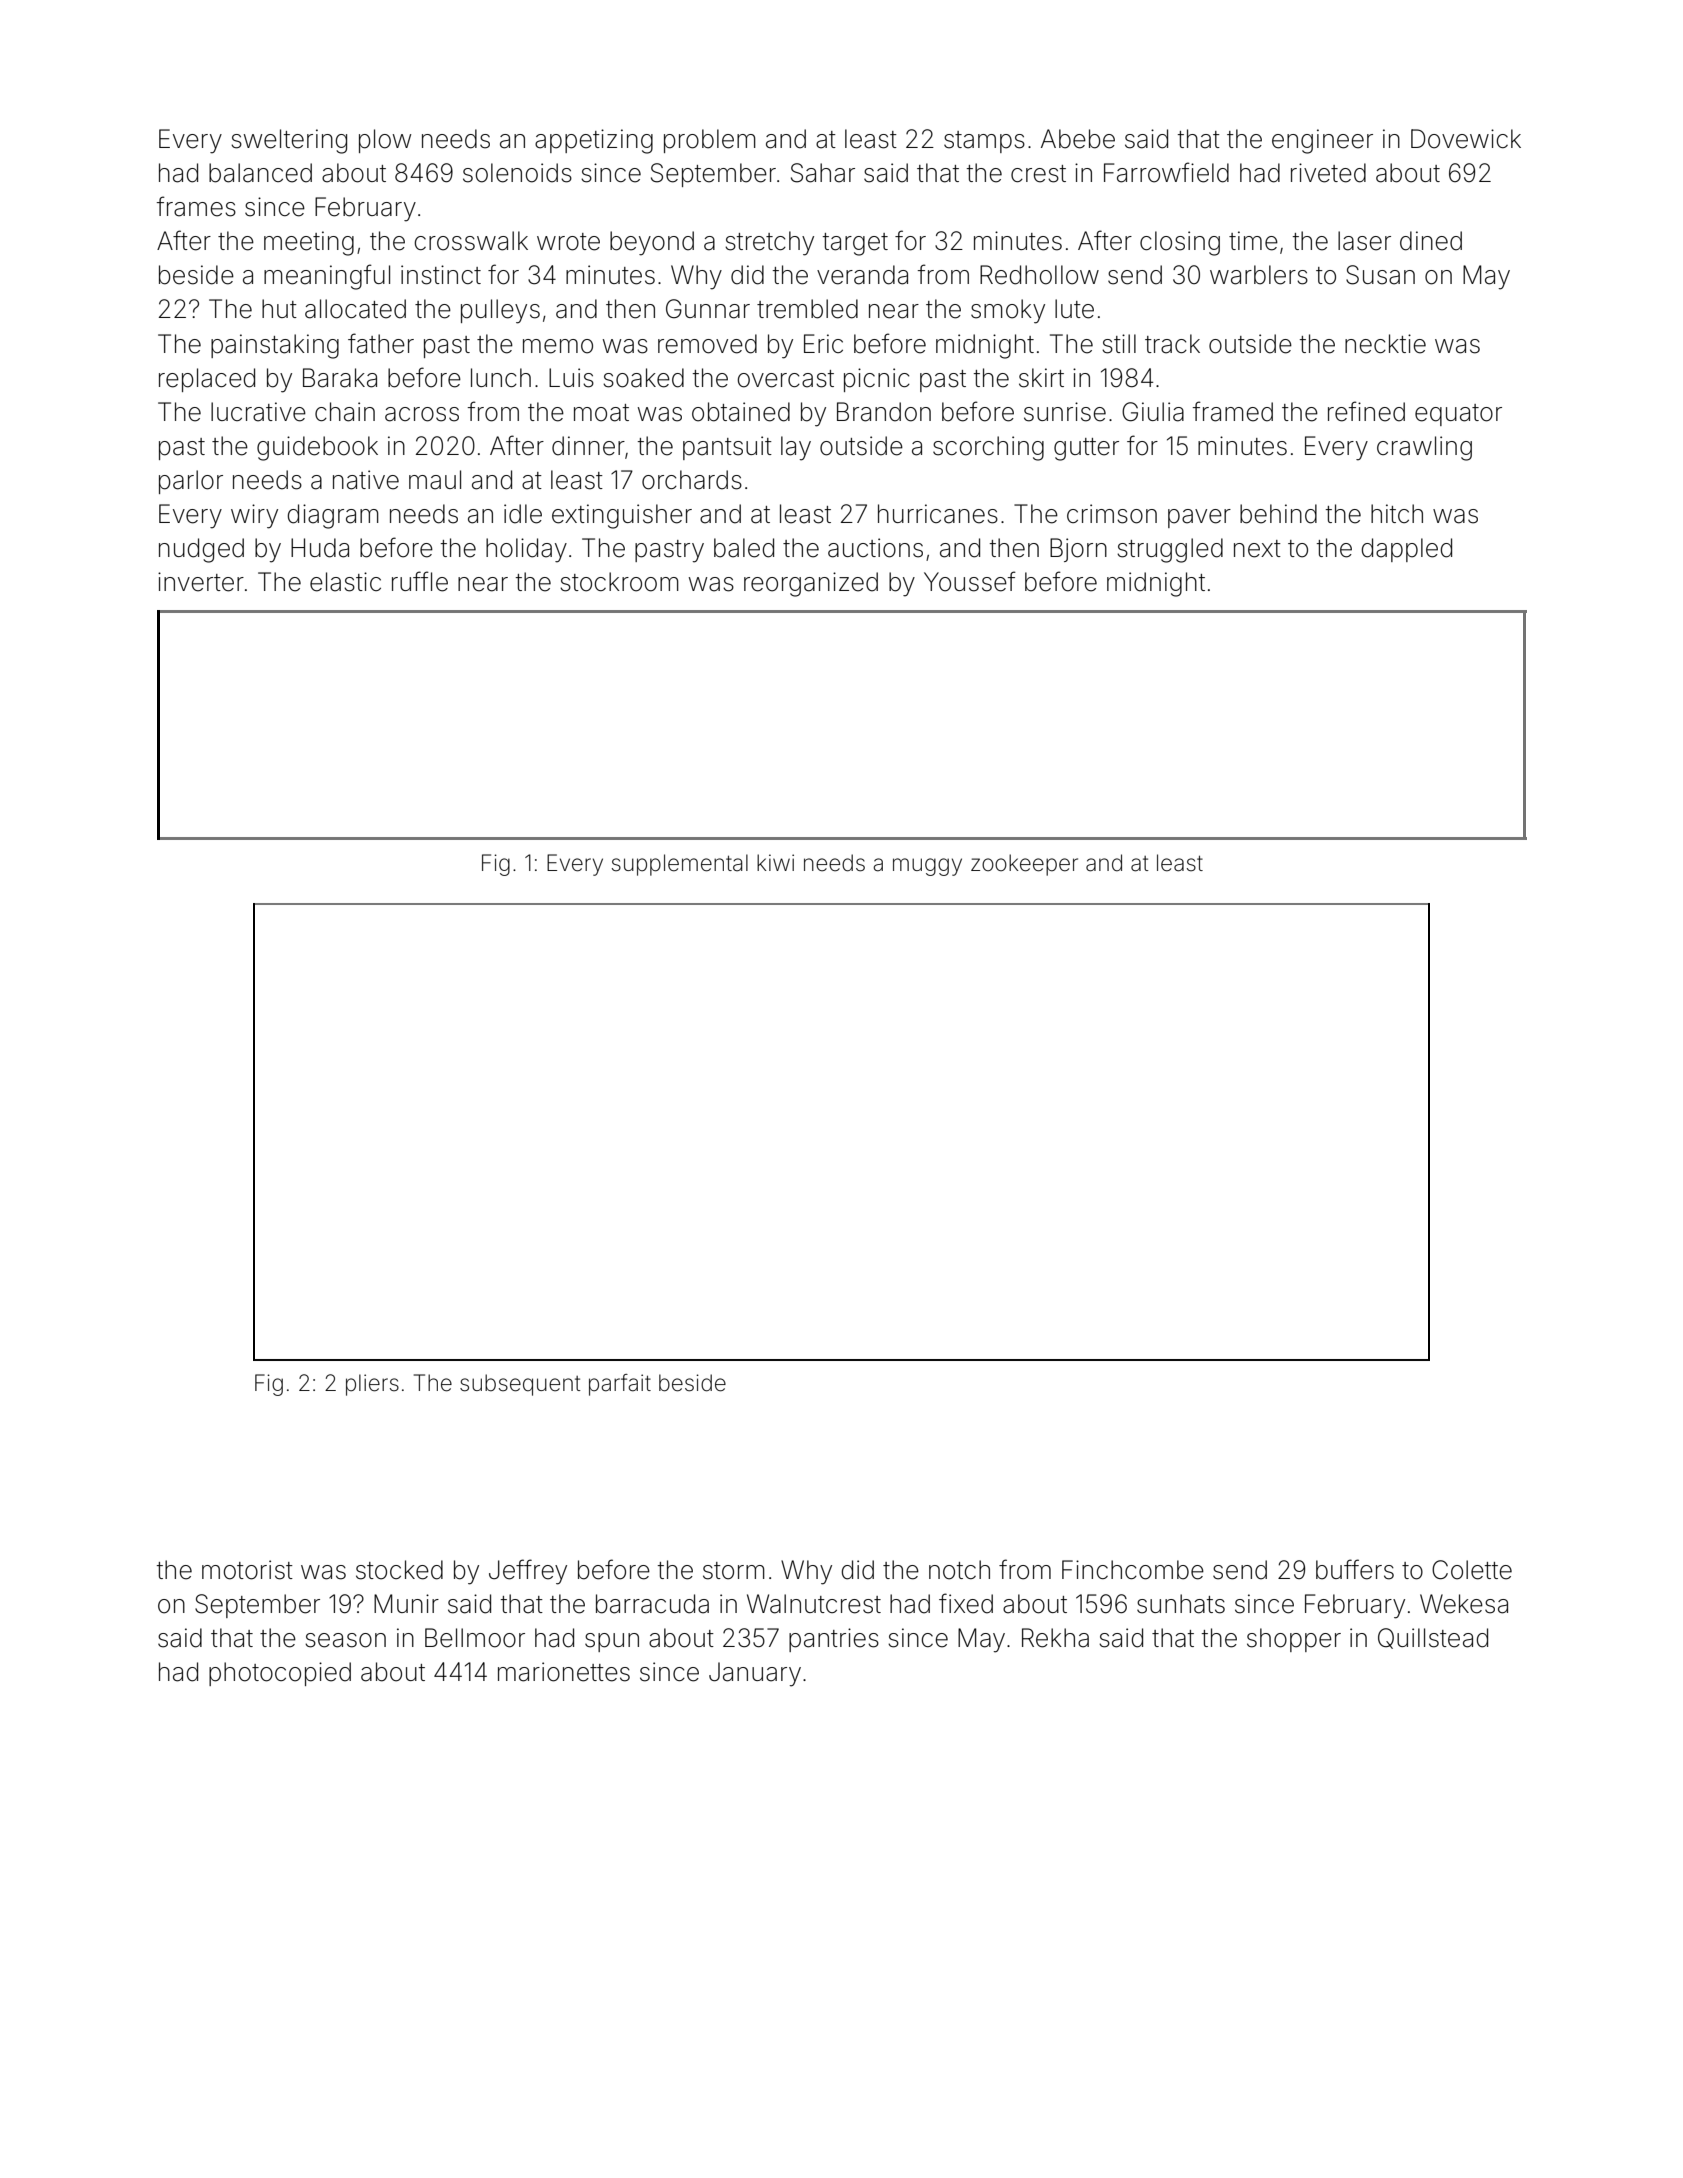 The height and width of the screenshot is (2178, 1683). Describe the element at coordinates (289, 141) in the screenshot. I see `sweltering` at that location.
